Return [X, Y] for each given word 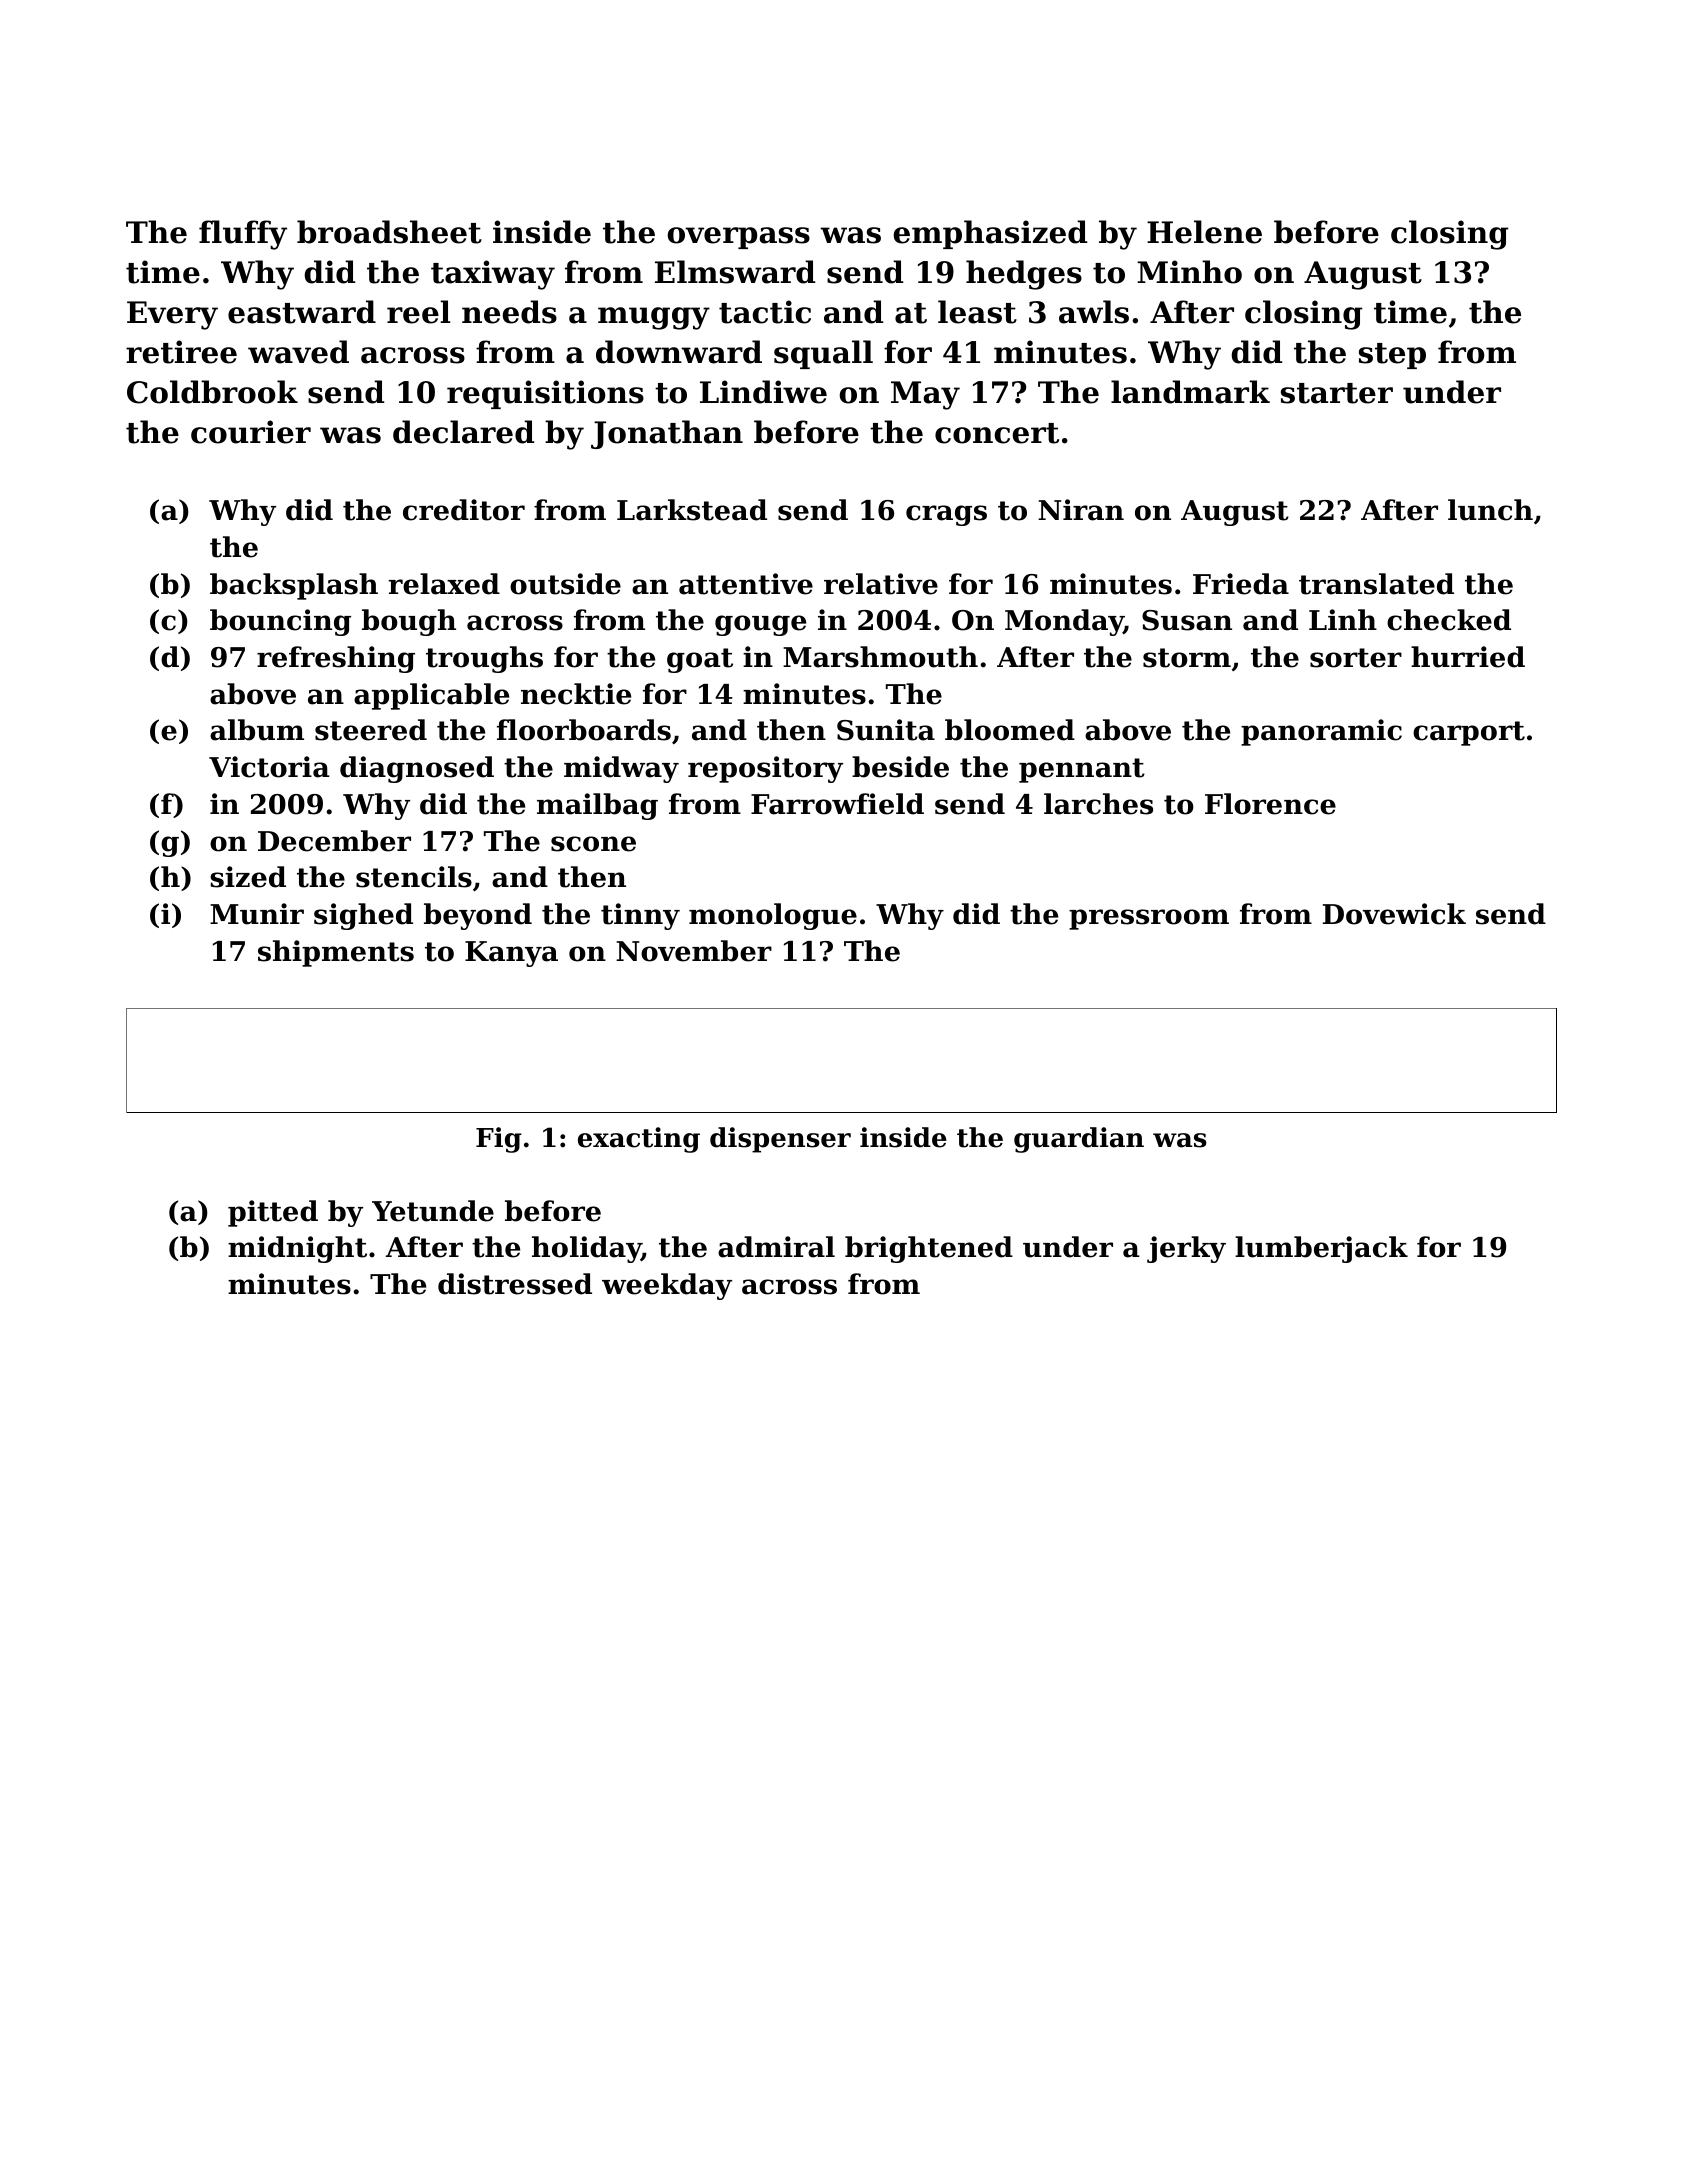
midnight [297, 1249]
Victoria [269, 767]
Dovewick [1394, 914]
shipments [336, 953]
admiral [776, 1247]
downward [679, 352]
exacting [639, 1140]
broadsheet [389, 232]
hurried [1468, 657]
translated [1376, 584]
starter [1337, 393]
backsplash [294, 586]
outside [565, 584]
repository [765, 769]
